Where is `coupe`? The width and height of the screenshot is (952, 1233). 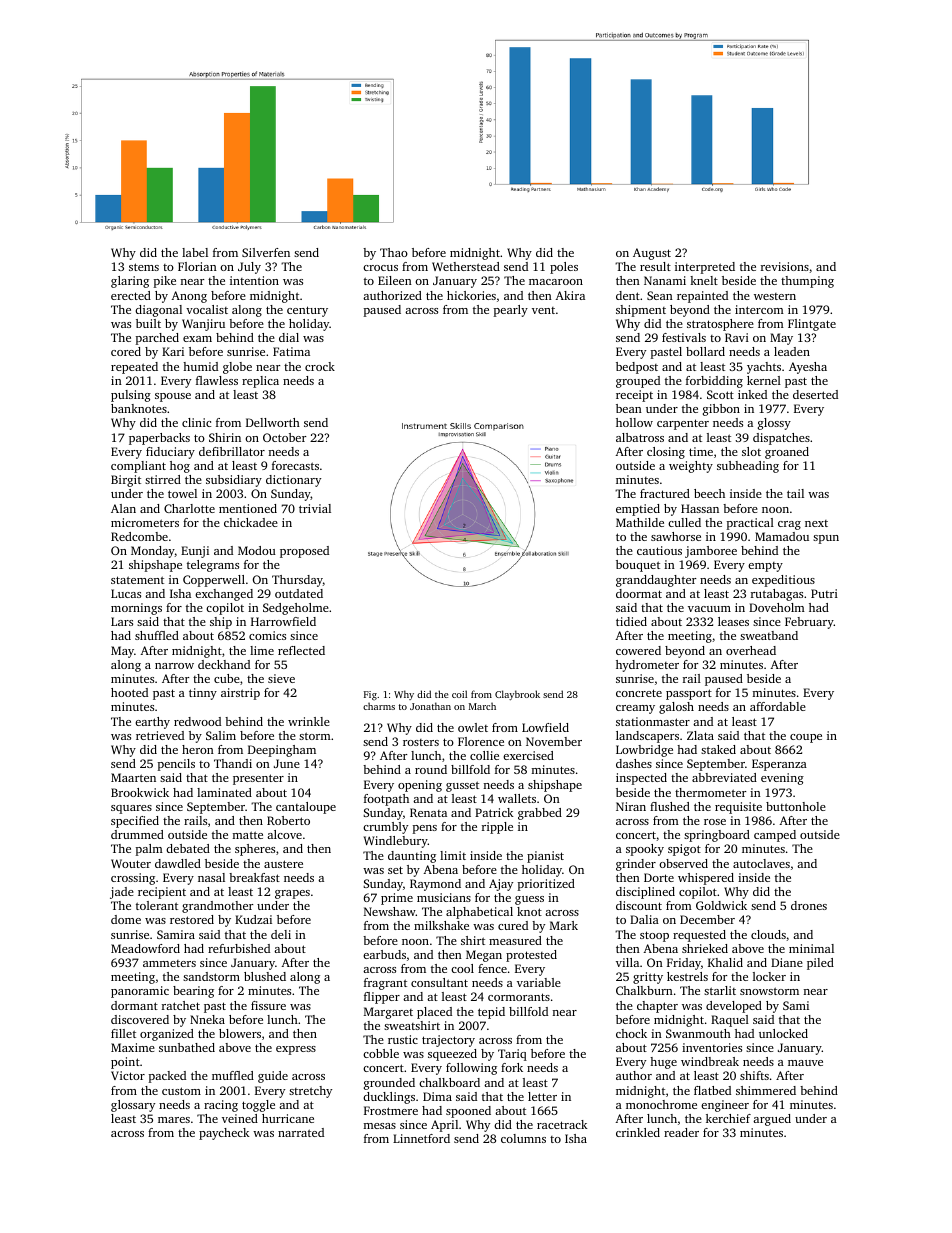
coupe is located at coordinates (806, 738).
